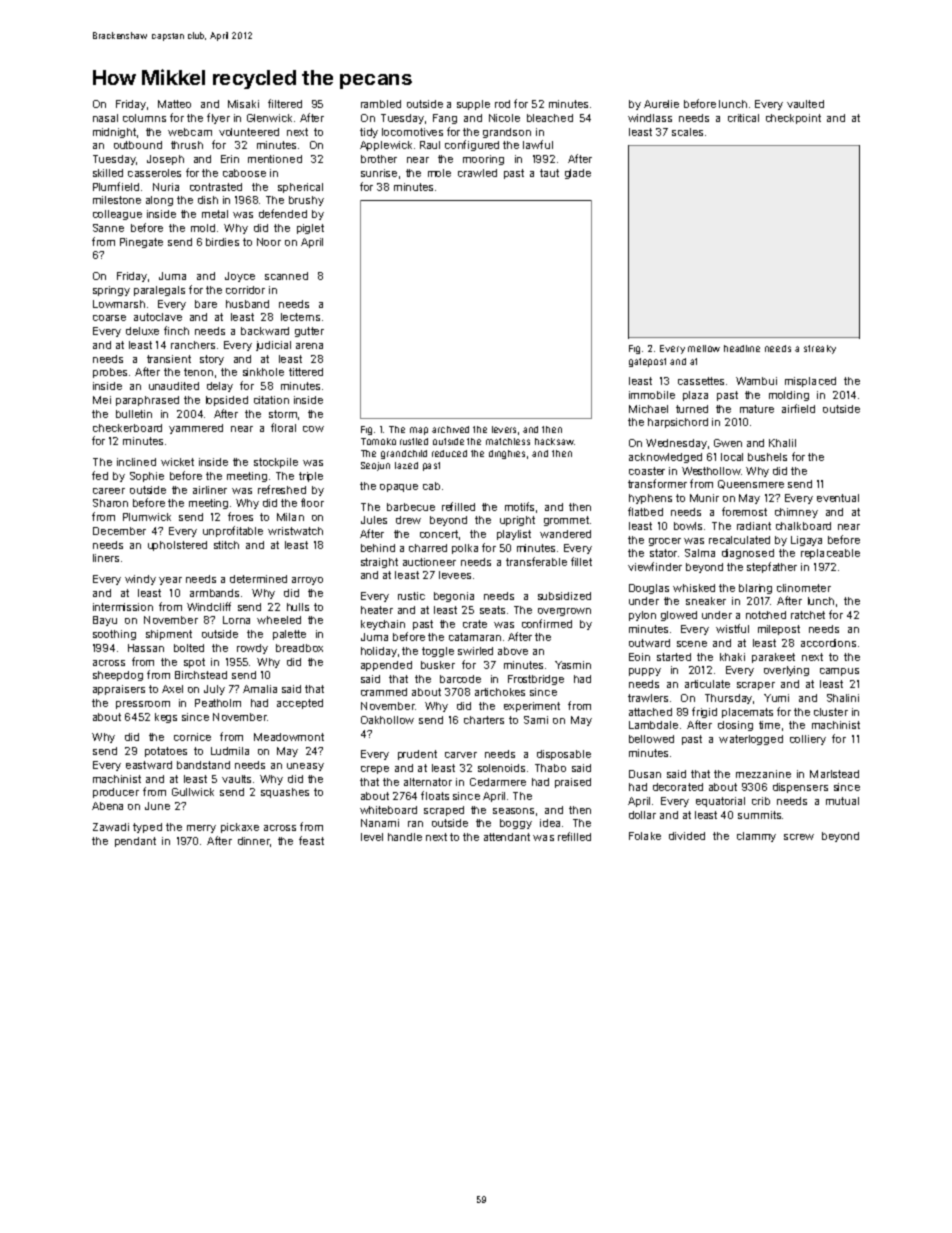 This page has width=952, height=1233. What do you see at coordinates (732, 657) in the page?
I see `khaki` at bounding box center [732, 657].
